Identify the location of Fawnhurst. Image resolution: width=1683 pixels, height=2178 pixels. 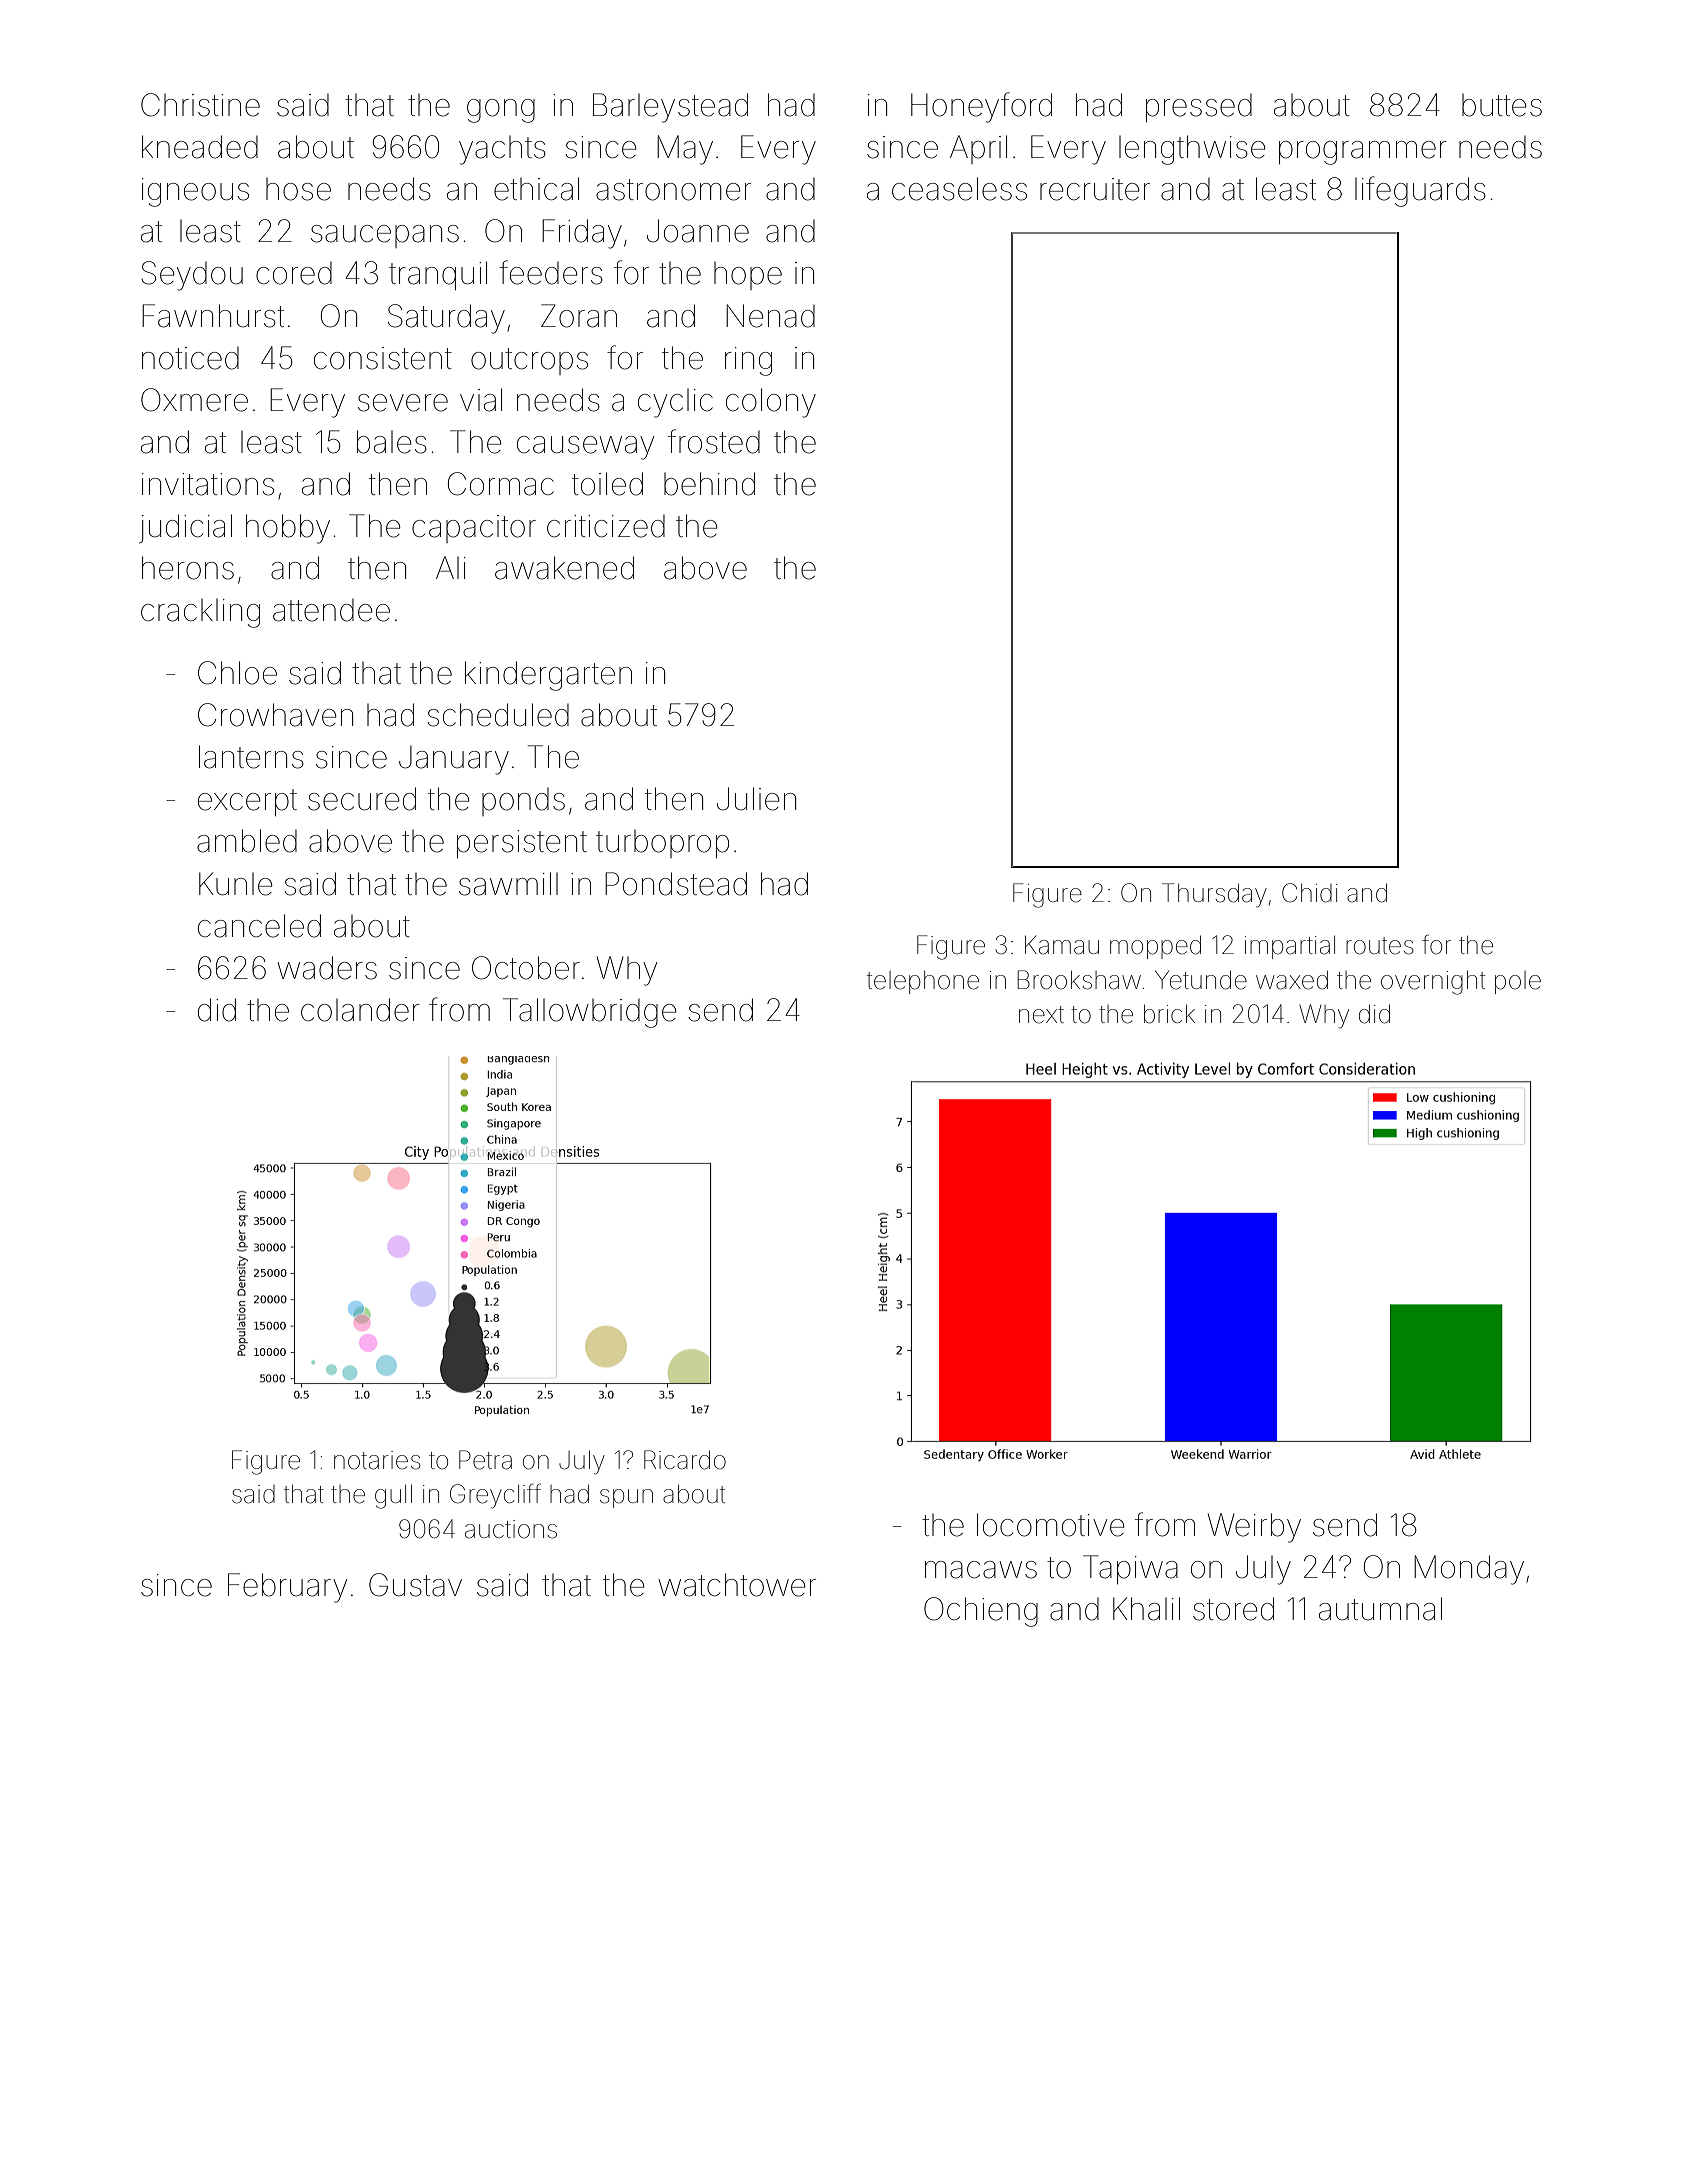
(213, 316).
